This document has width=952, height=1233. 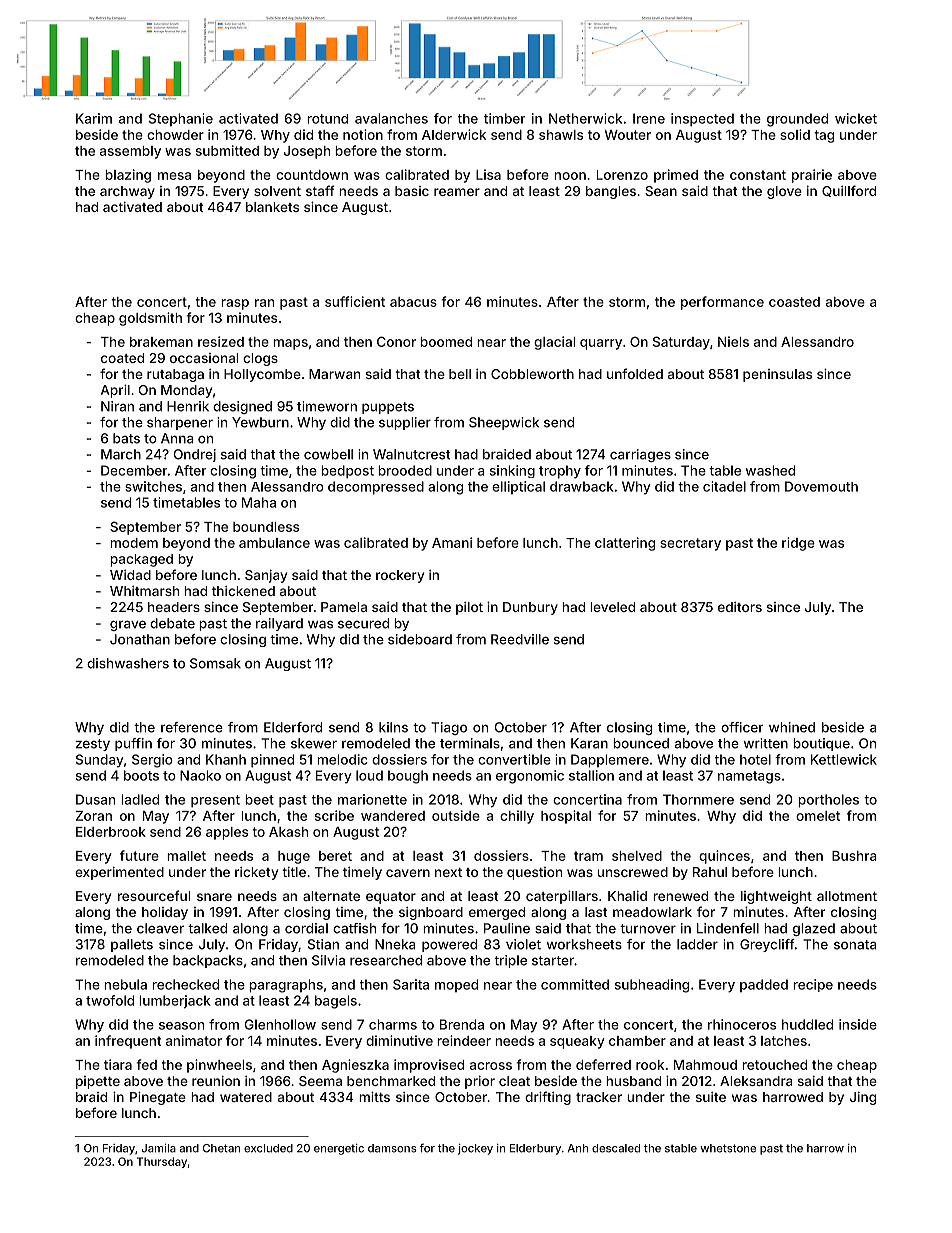 I want to click on pallets, so click(x=132, y=945).
